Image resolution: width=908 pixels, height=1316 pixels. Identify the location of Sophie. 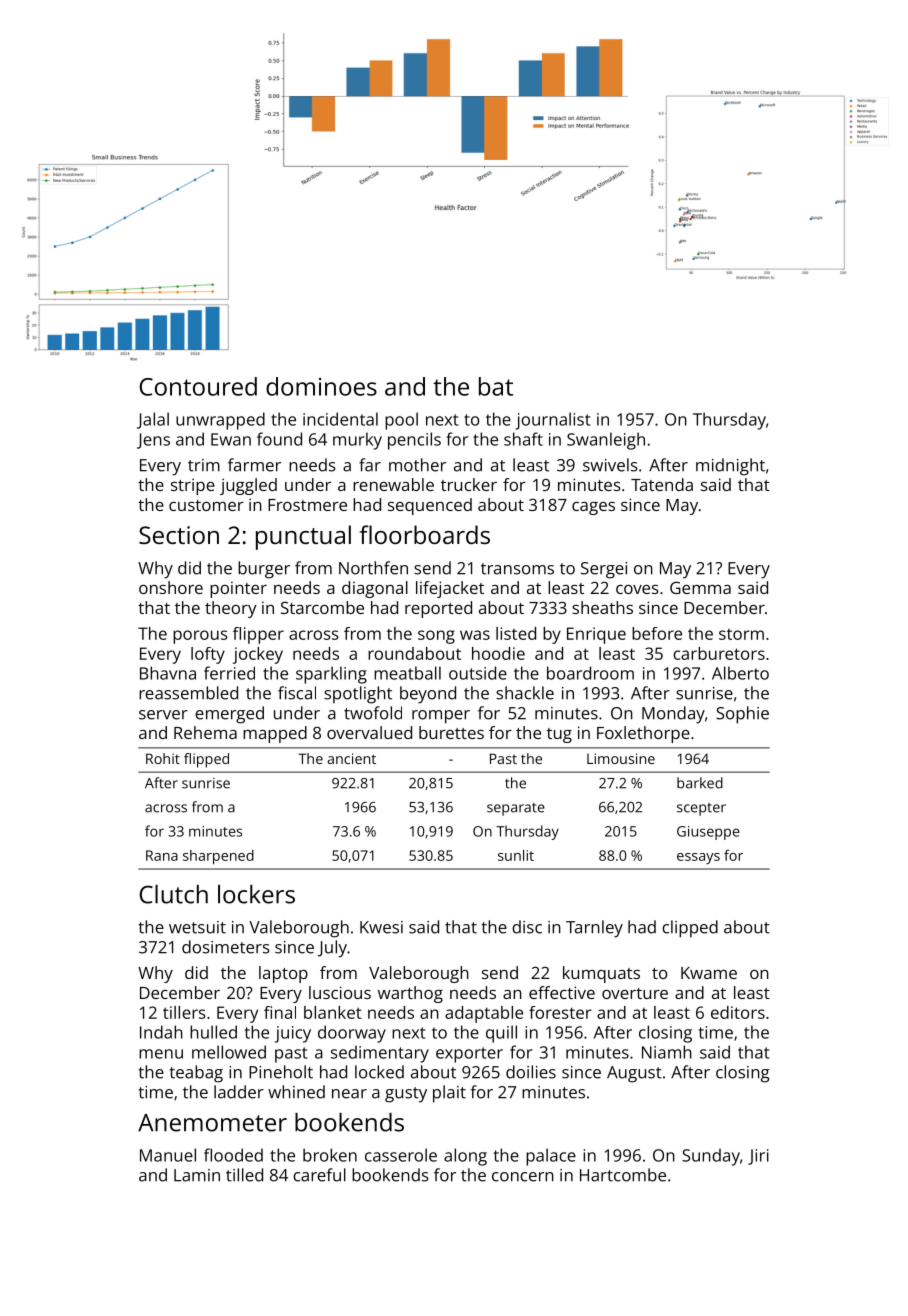
(742, 715).
